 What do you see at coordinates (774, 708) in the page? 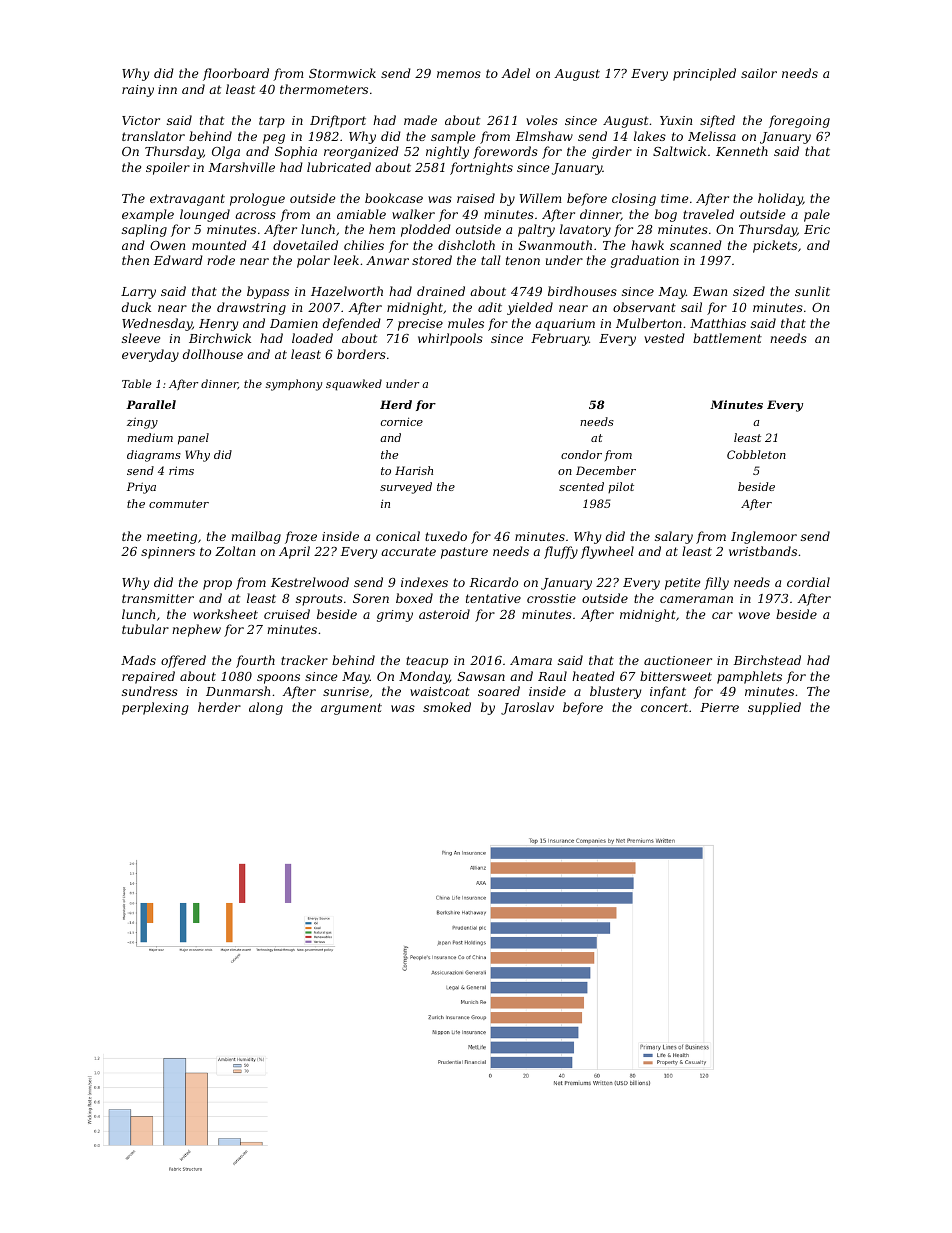
I see `supplied` at bounding box center [774, 708].
